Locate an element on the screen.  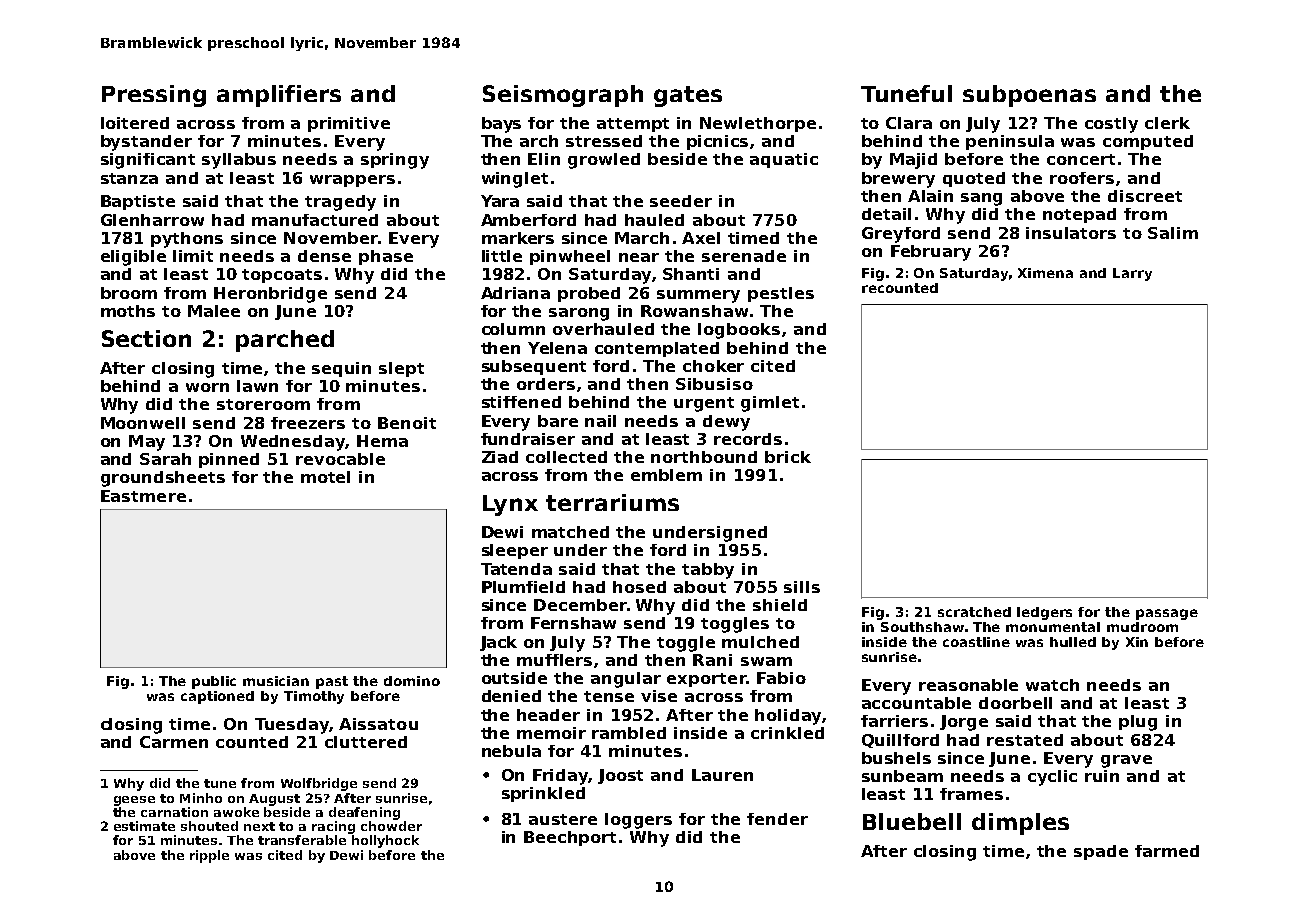
passage is located at coordinates (1167, 614).
